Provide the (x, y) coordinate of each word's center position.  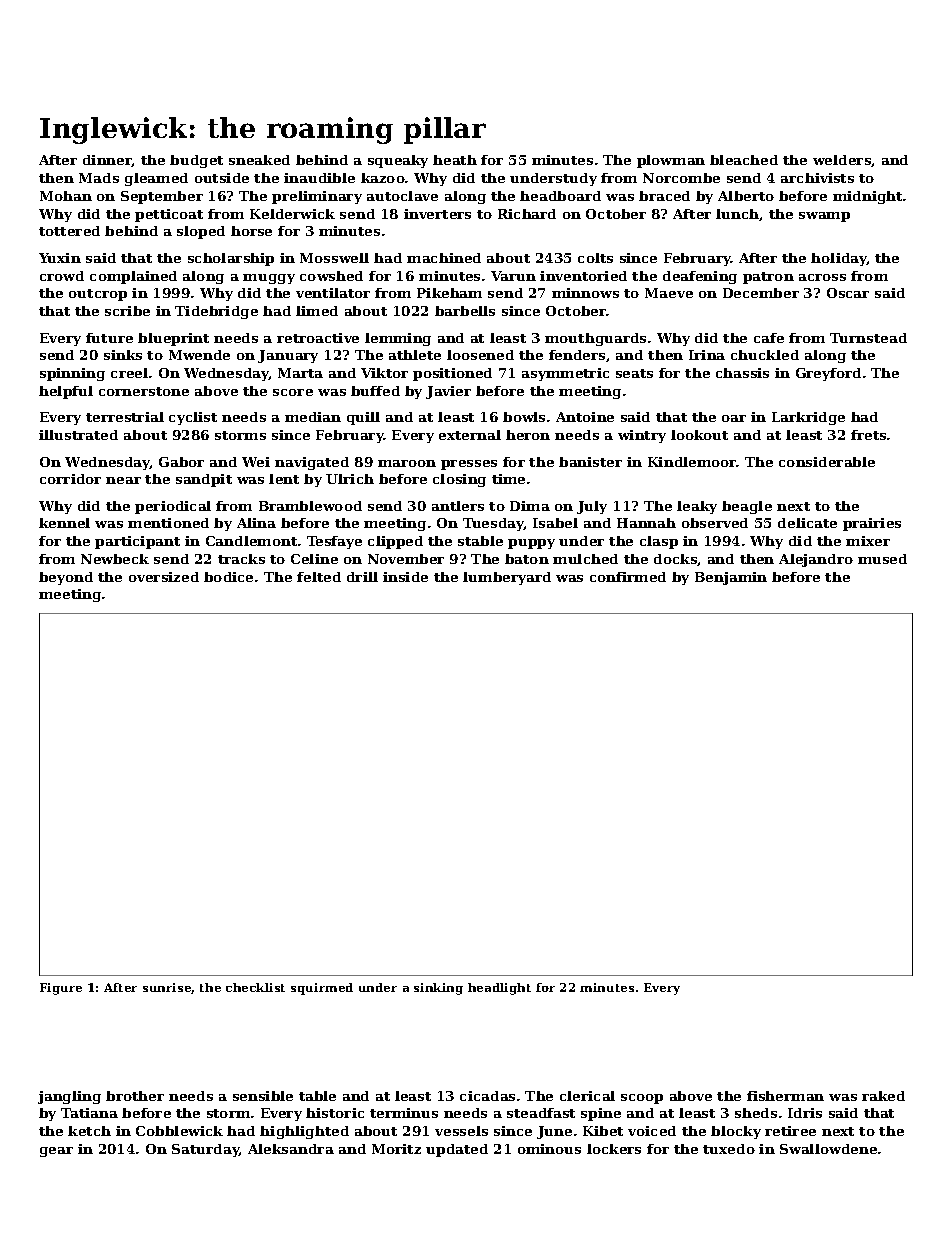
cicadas (487, 1096)
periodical (173, 507)
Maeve (669, 293)
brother (135, 1096)
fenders (577, 355)
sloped (201, 232)
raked (883, 1096)
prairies (872, 524)
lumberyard (507, 578)
